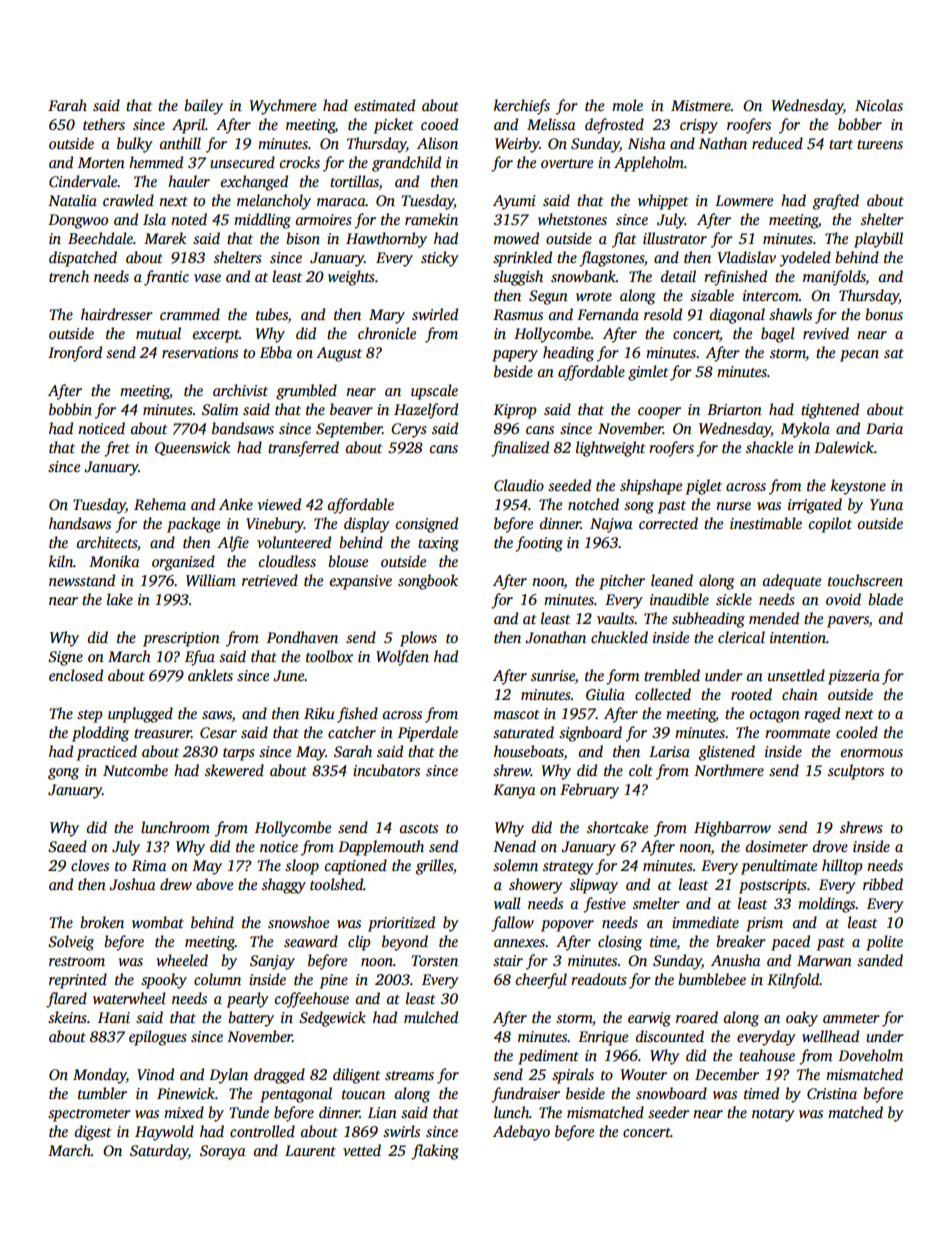 The image size is (952, 1233). Describe the element at coordinates (736, 960) in the screenshot. I see `Anusha` at that location.
